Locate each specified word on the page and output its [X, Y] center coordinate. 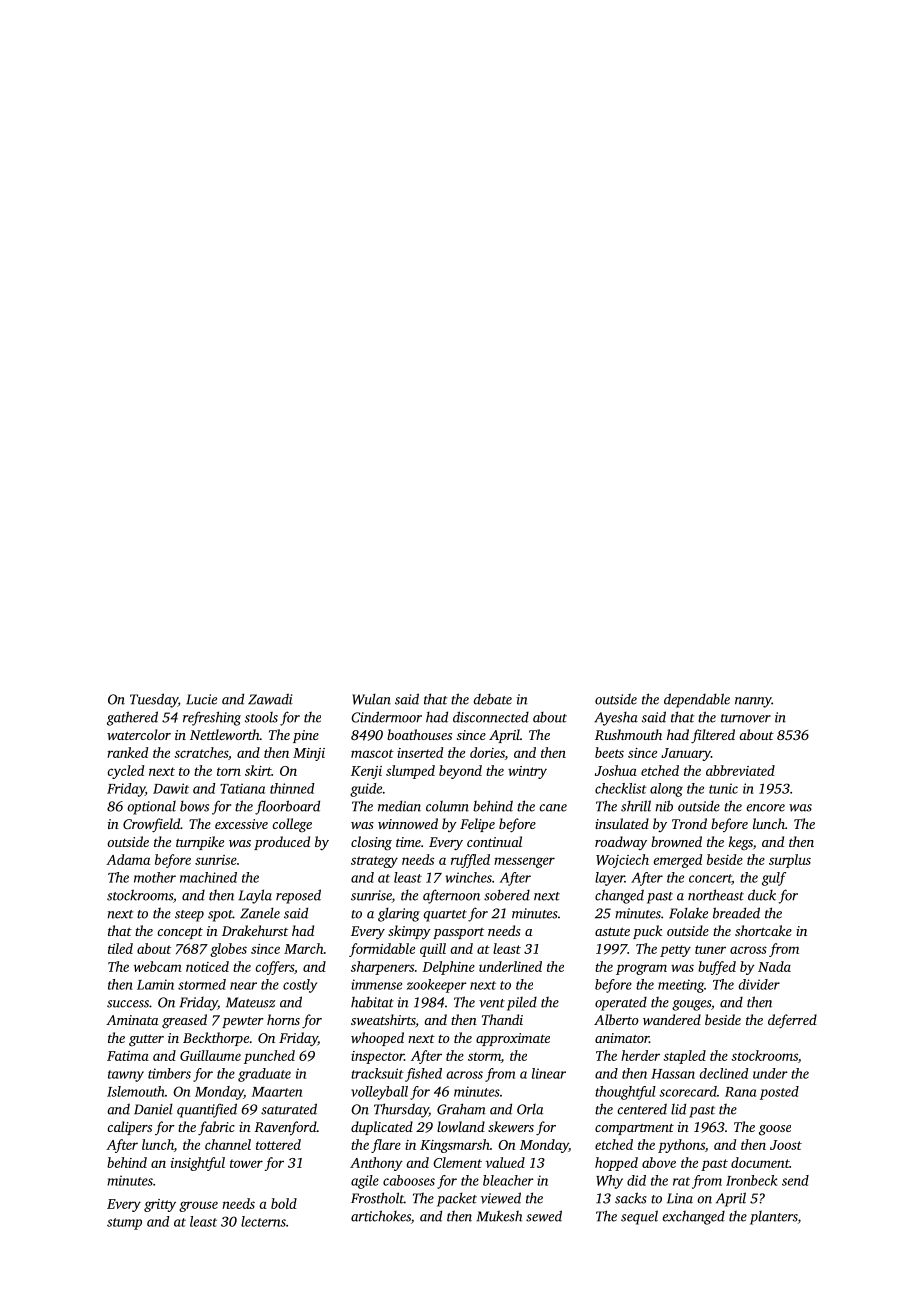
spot [220, 916]
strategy [374, 862]
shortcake [763, 930]
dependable [697, 700]
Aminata [132, 1020]
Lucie [201, 699]
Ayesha [616, 718]
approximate [513, 1039]
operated [621, 1004]
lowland [461, 1126]
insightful [198, 1164]
